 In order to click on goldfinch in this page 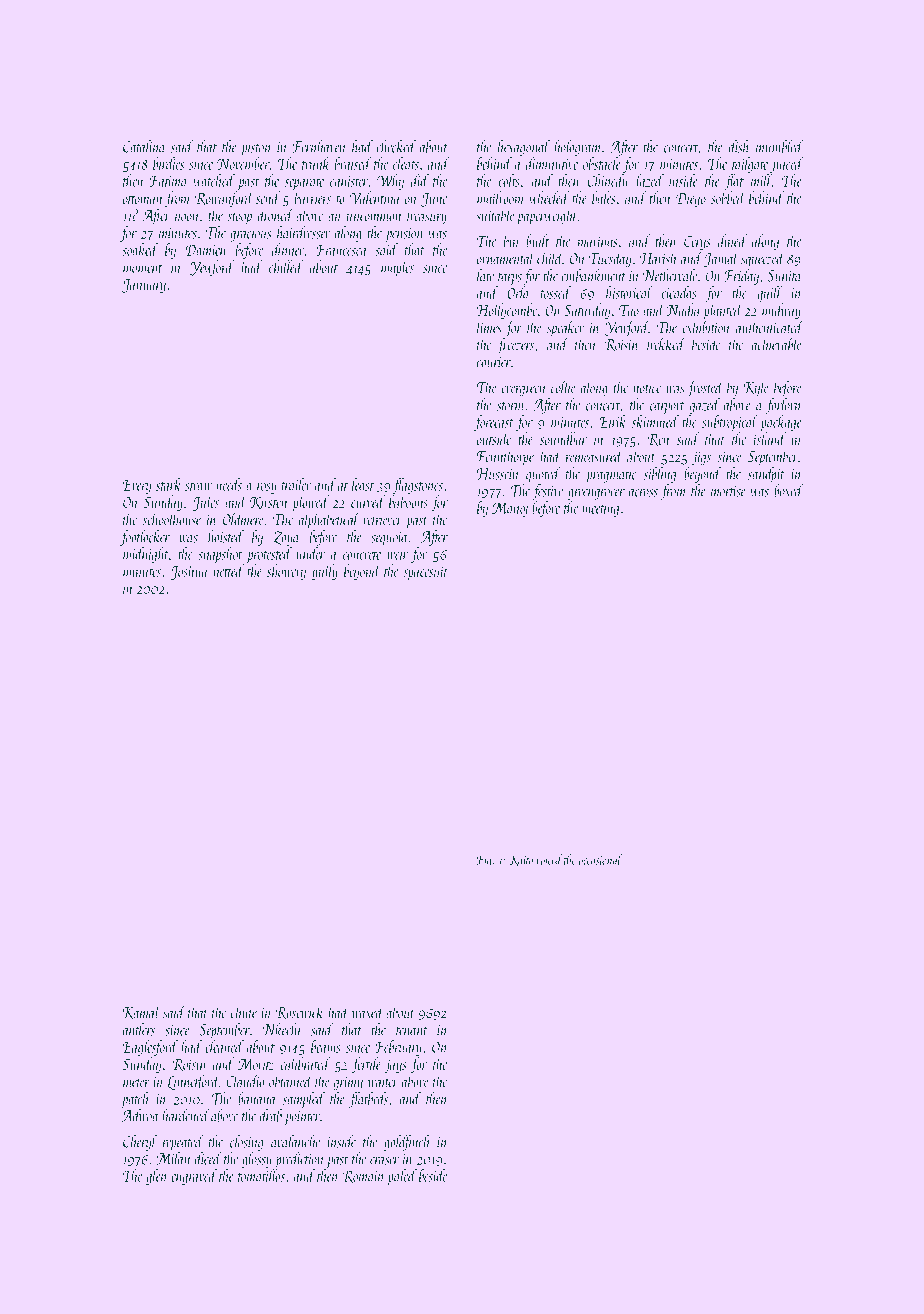, I will do `click(407, 1143)`.
